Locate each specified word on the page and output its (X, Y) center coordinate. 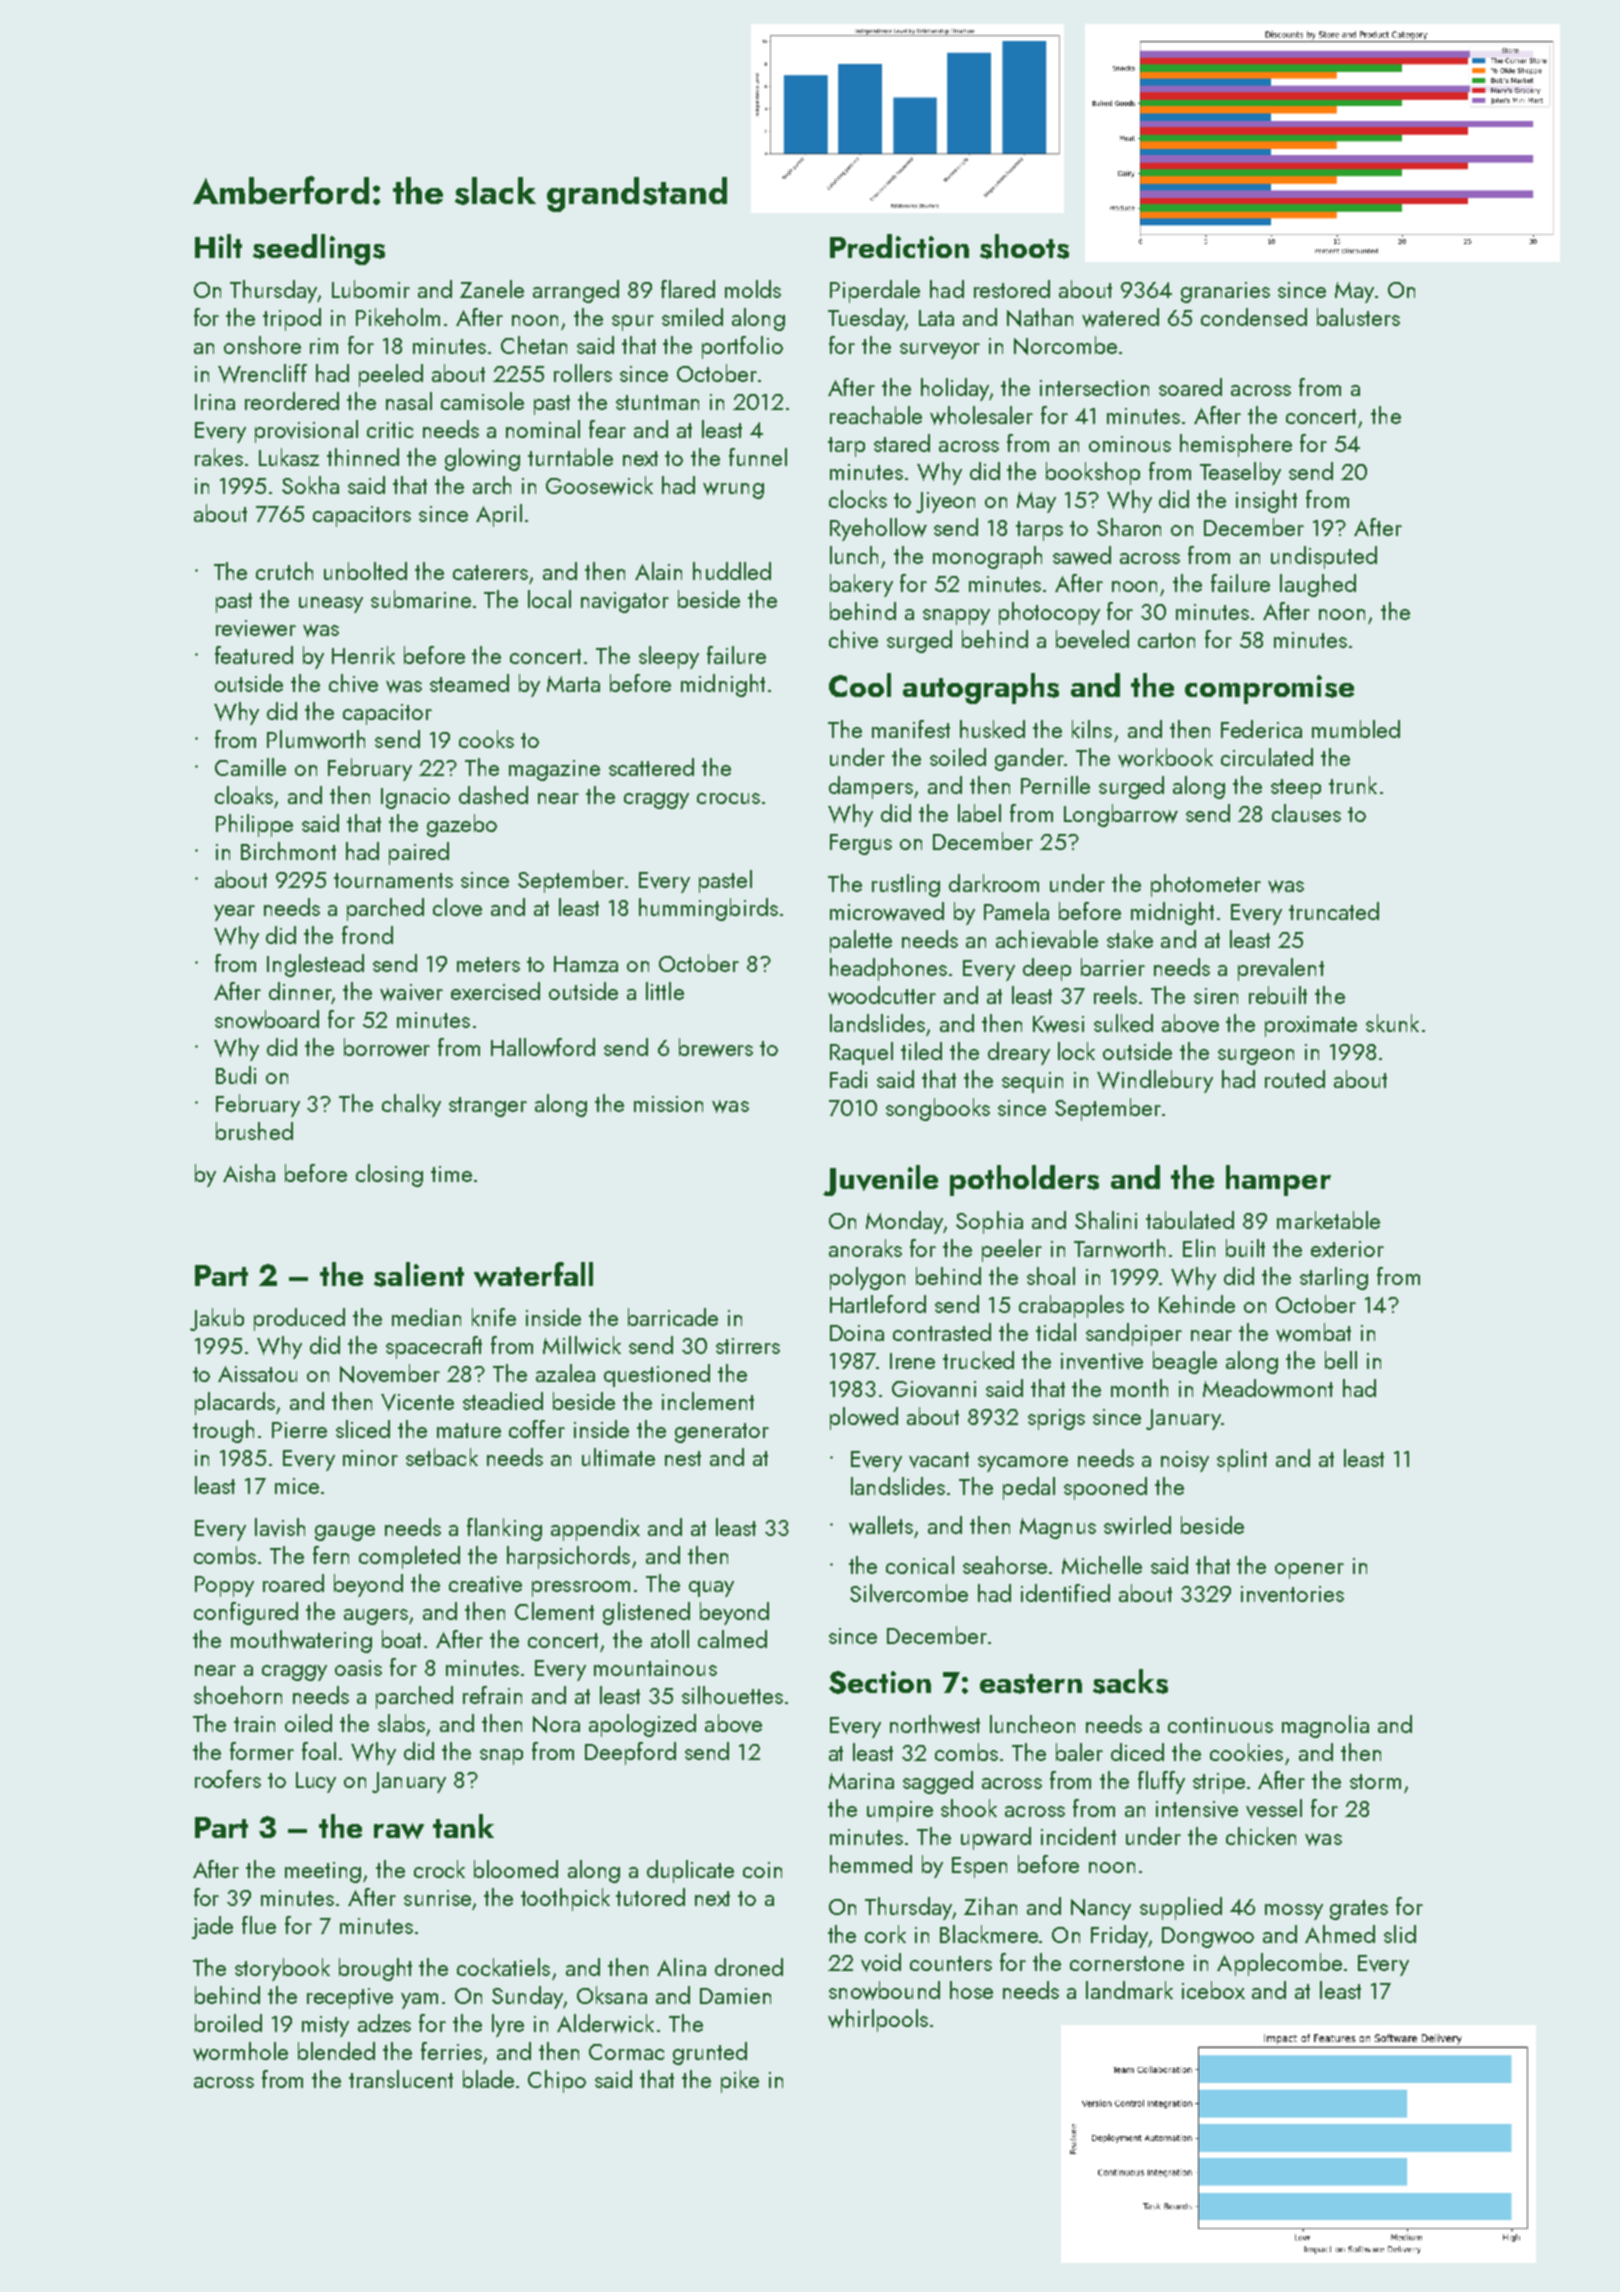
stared (902, 443)
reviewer (256, 628)
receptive (350, 1998)
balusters (1358, 317)
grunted (710, 2053)
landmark (1129, 1990)
